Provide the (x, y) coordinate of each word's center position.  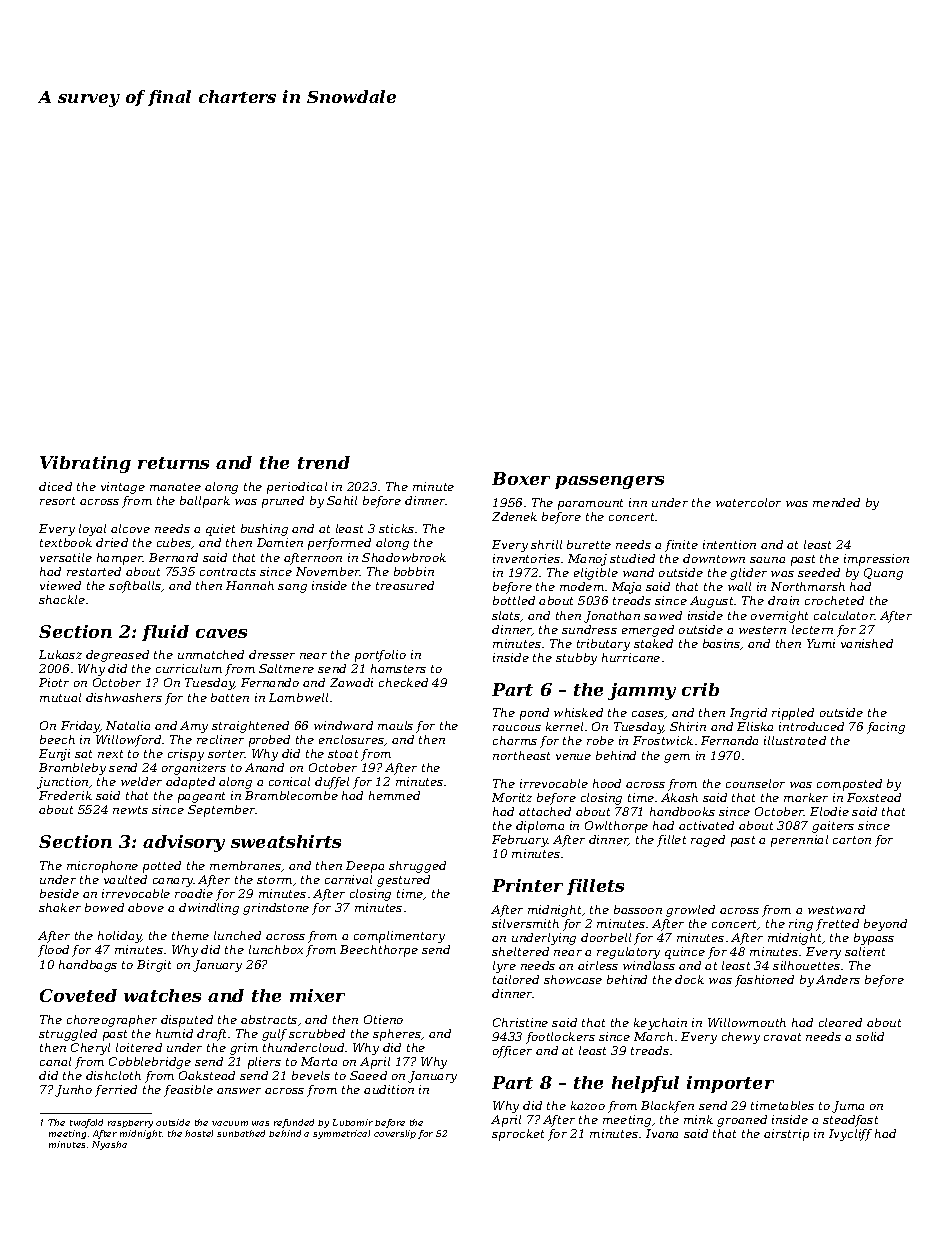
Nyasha (109, 1145)
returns (173, 463)
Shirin (688, 726)
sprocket (518, 1135)
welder (141, 781)
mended (836, 502)
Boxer (521, 478)
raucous (517, 728)
